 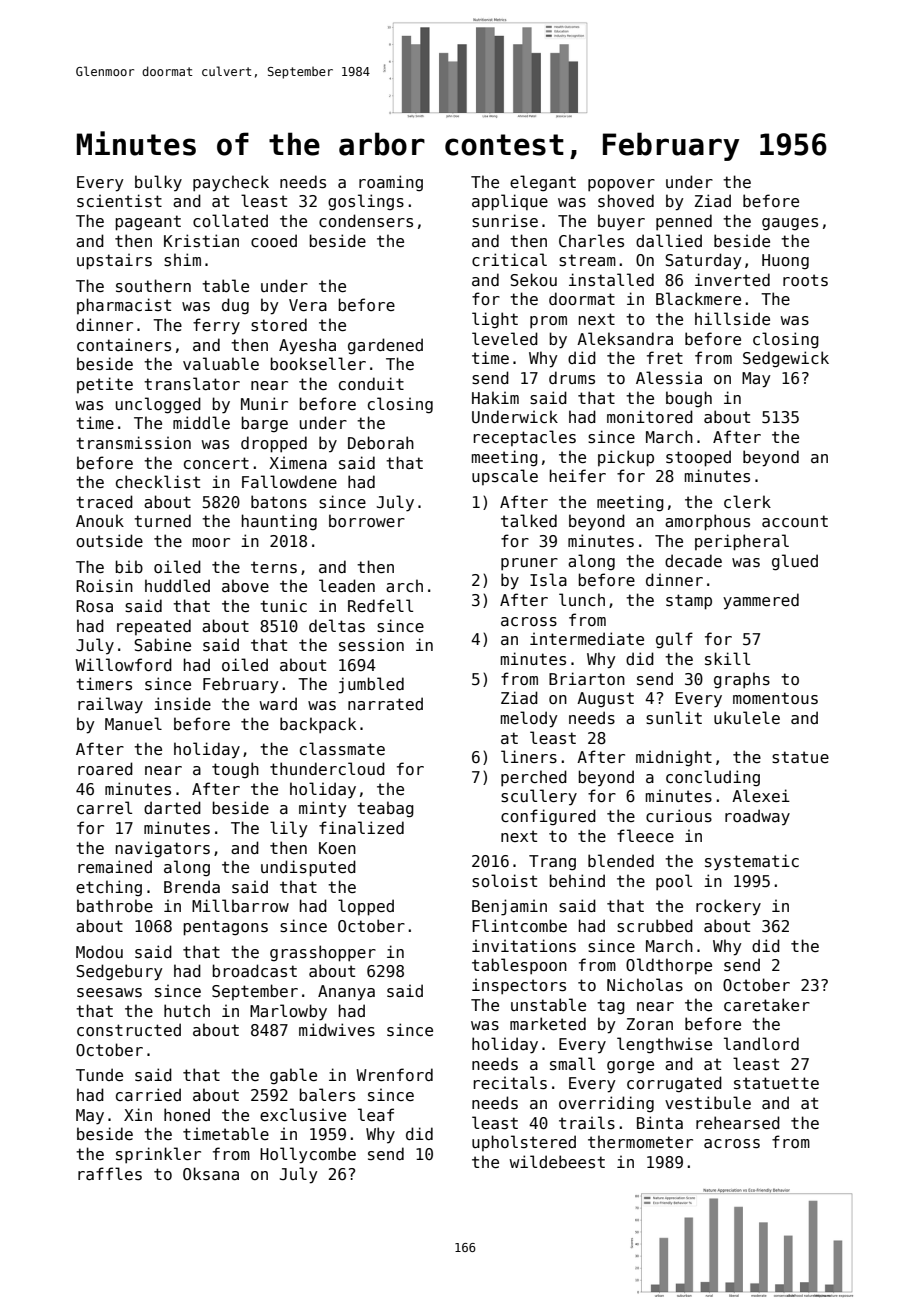 What do you see at coordinates (211, 1174) in the screenshot?
I see `Oksana` at bounding box center [211, 1174].
